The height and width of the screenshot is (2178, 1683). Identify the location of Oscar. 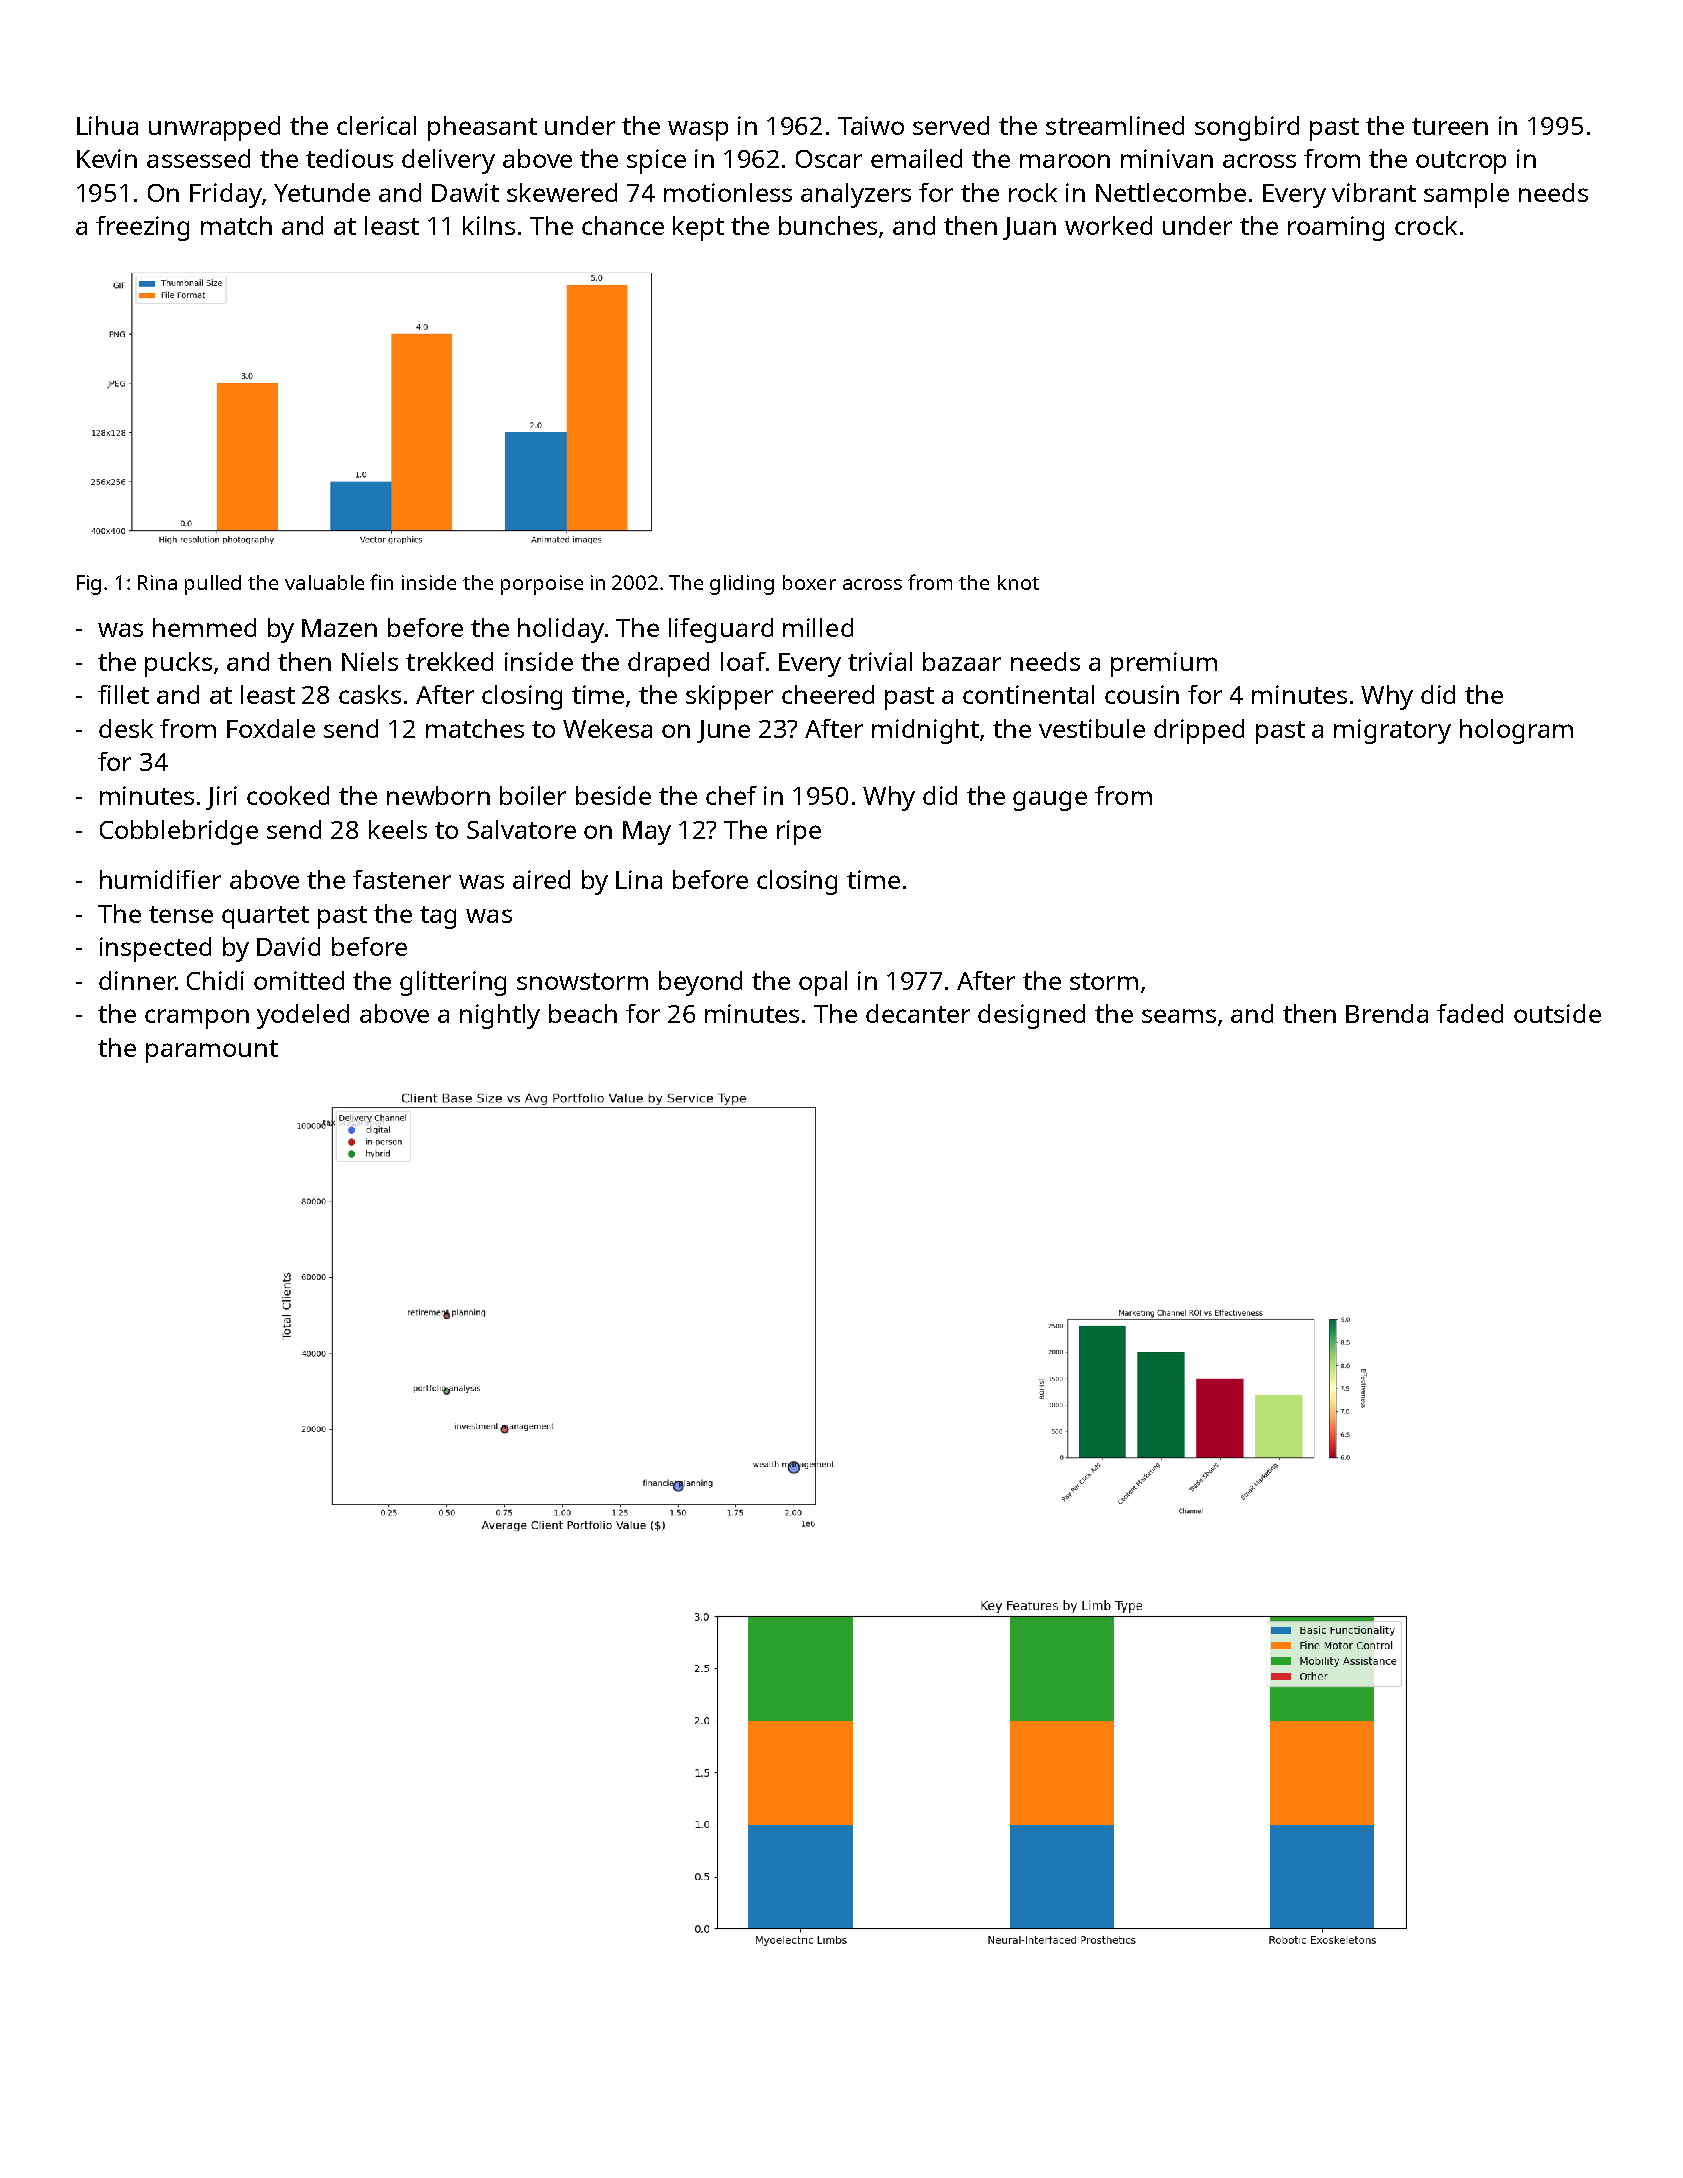
(829, 159).
